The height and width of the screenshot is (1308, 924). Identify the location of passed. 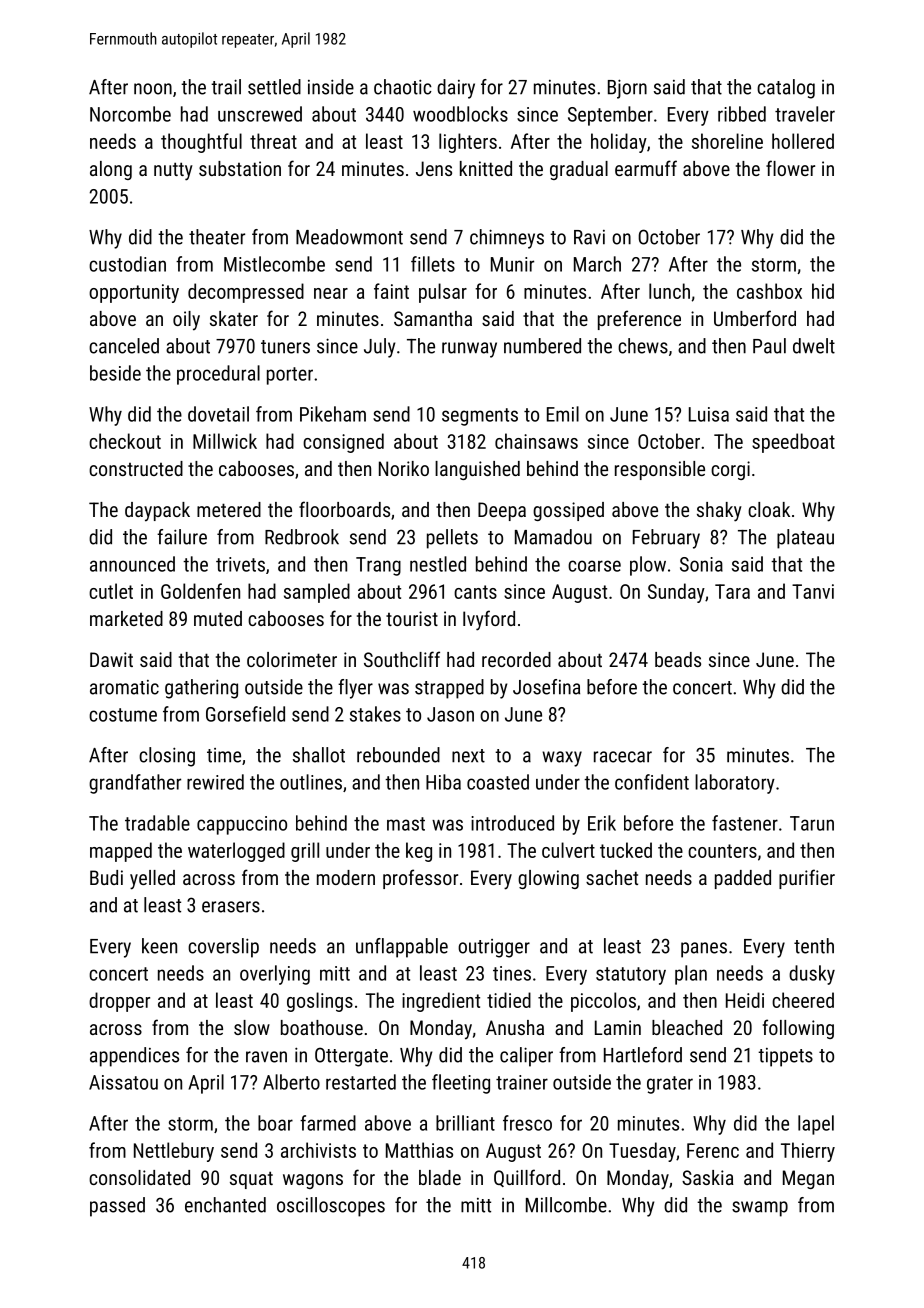
(117, 1207).
